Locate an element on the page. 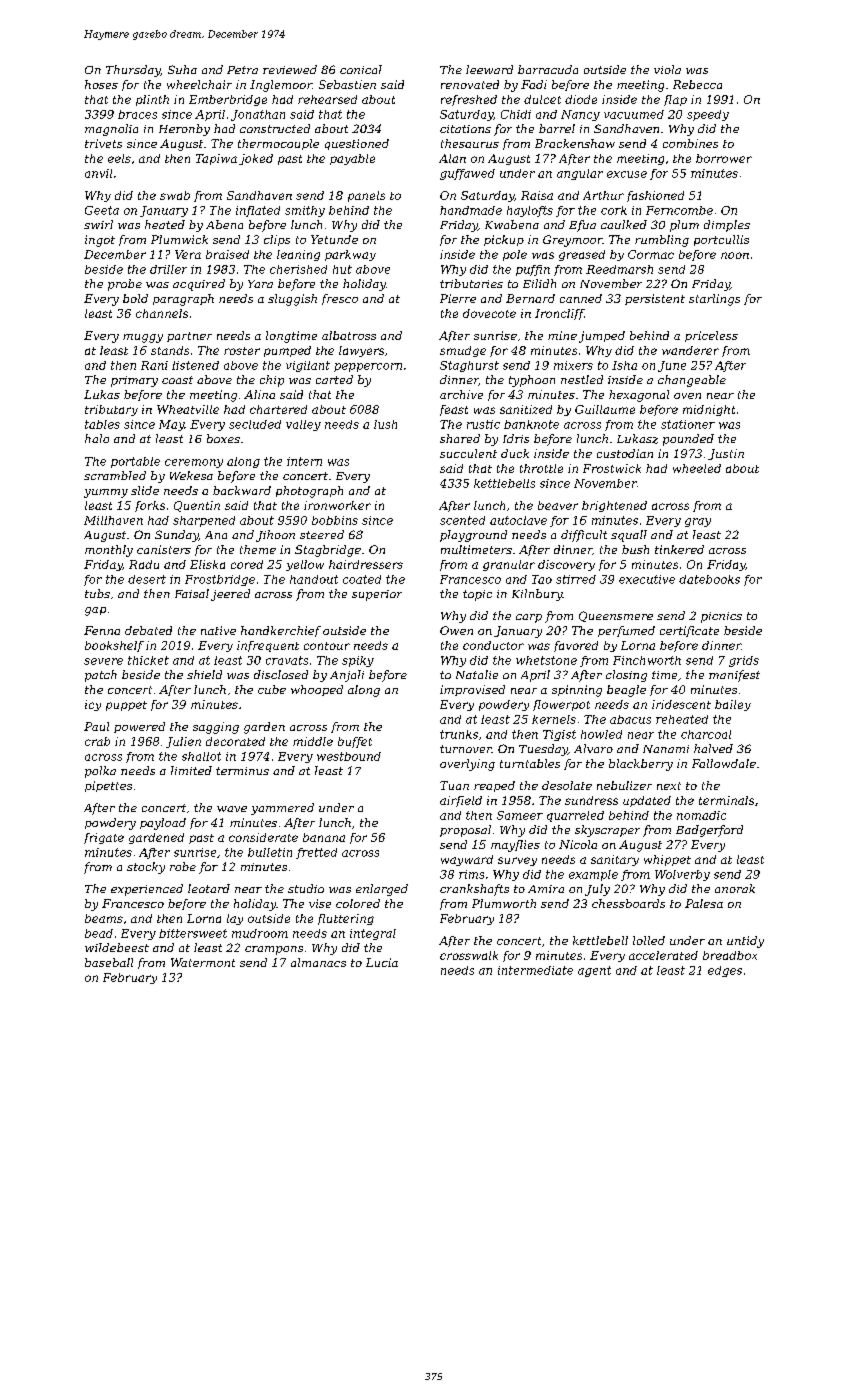  almanacs is located at coordinates (318, 962).
